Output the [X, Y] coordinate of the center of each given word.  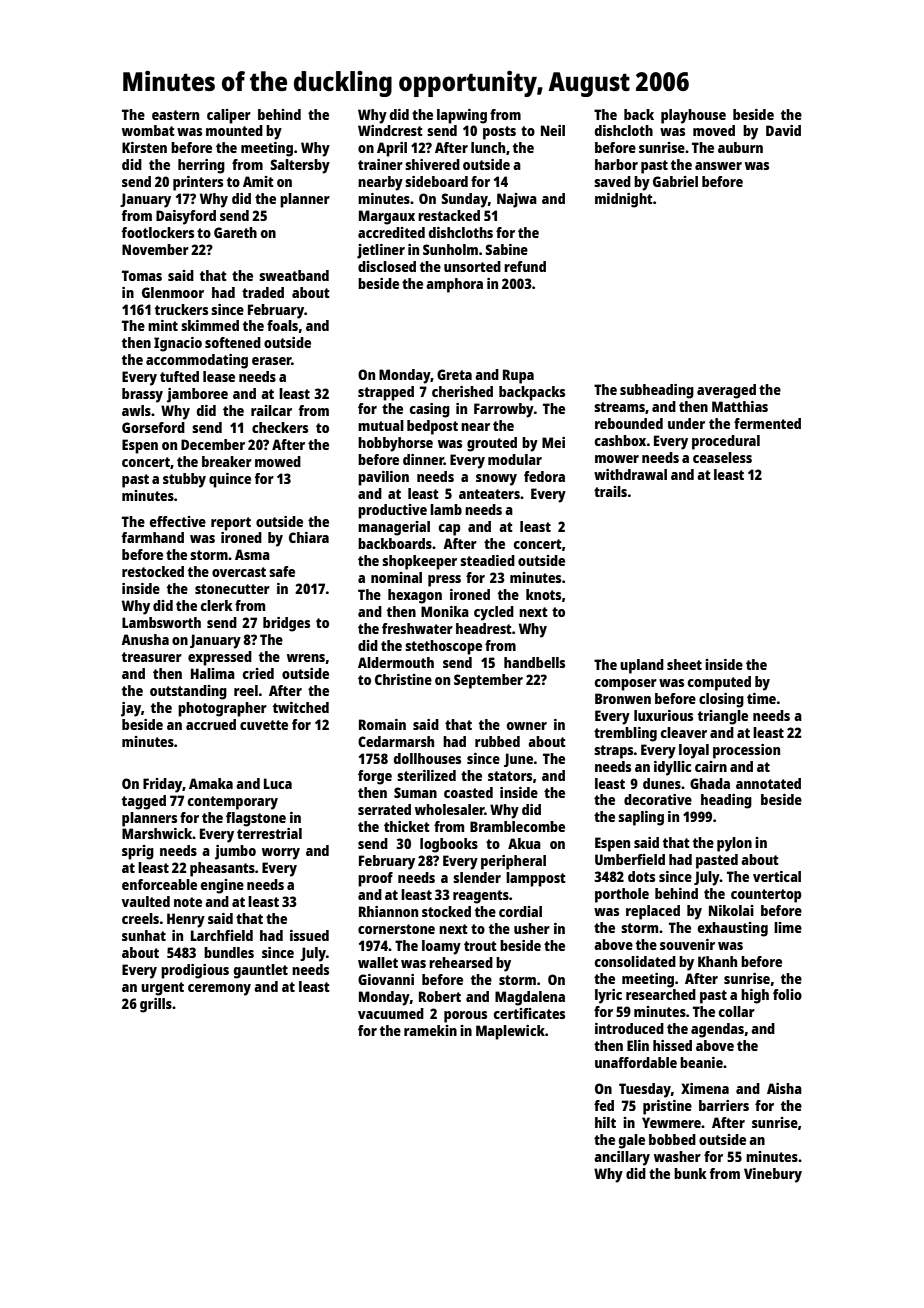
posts [499, 133]
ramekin [430, 1030]
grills [156, 1005]
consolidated [635, 961]
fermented [767, 423]
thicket [407, 826]
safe [282, 571]
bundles [229, 952]
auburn [740, 147]
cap [450, 530]
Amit [258, 181]
